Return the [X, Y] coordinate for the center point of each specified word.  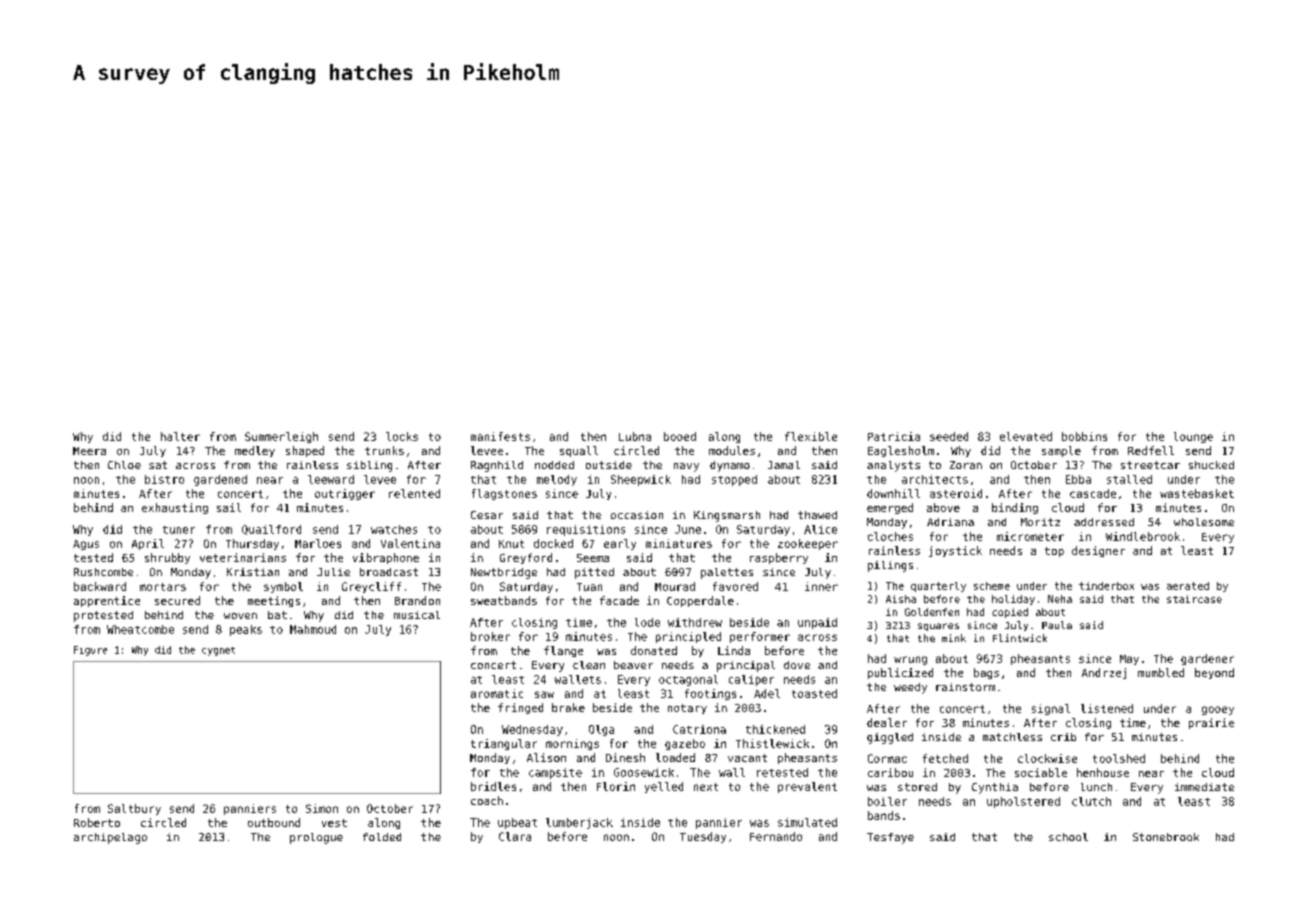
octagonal [688, 680]
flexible [811, 436]
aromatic [497, 693]
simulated [807, 822]
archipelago [110, 838]
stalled [1129, 479]
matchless [1012, 737]
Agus [86, 545]
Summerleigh [281, 437]
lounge [1193, 437]
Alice [820, 529]
